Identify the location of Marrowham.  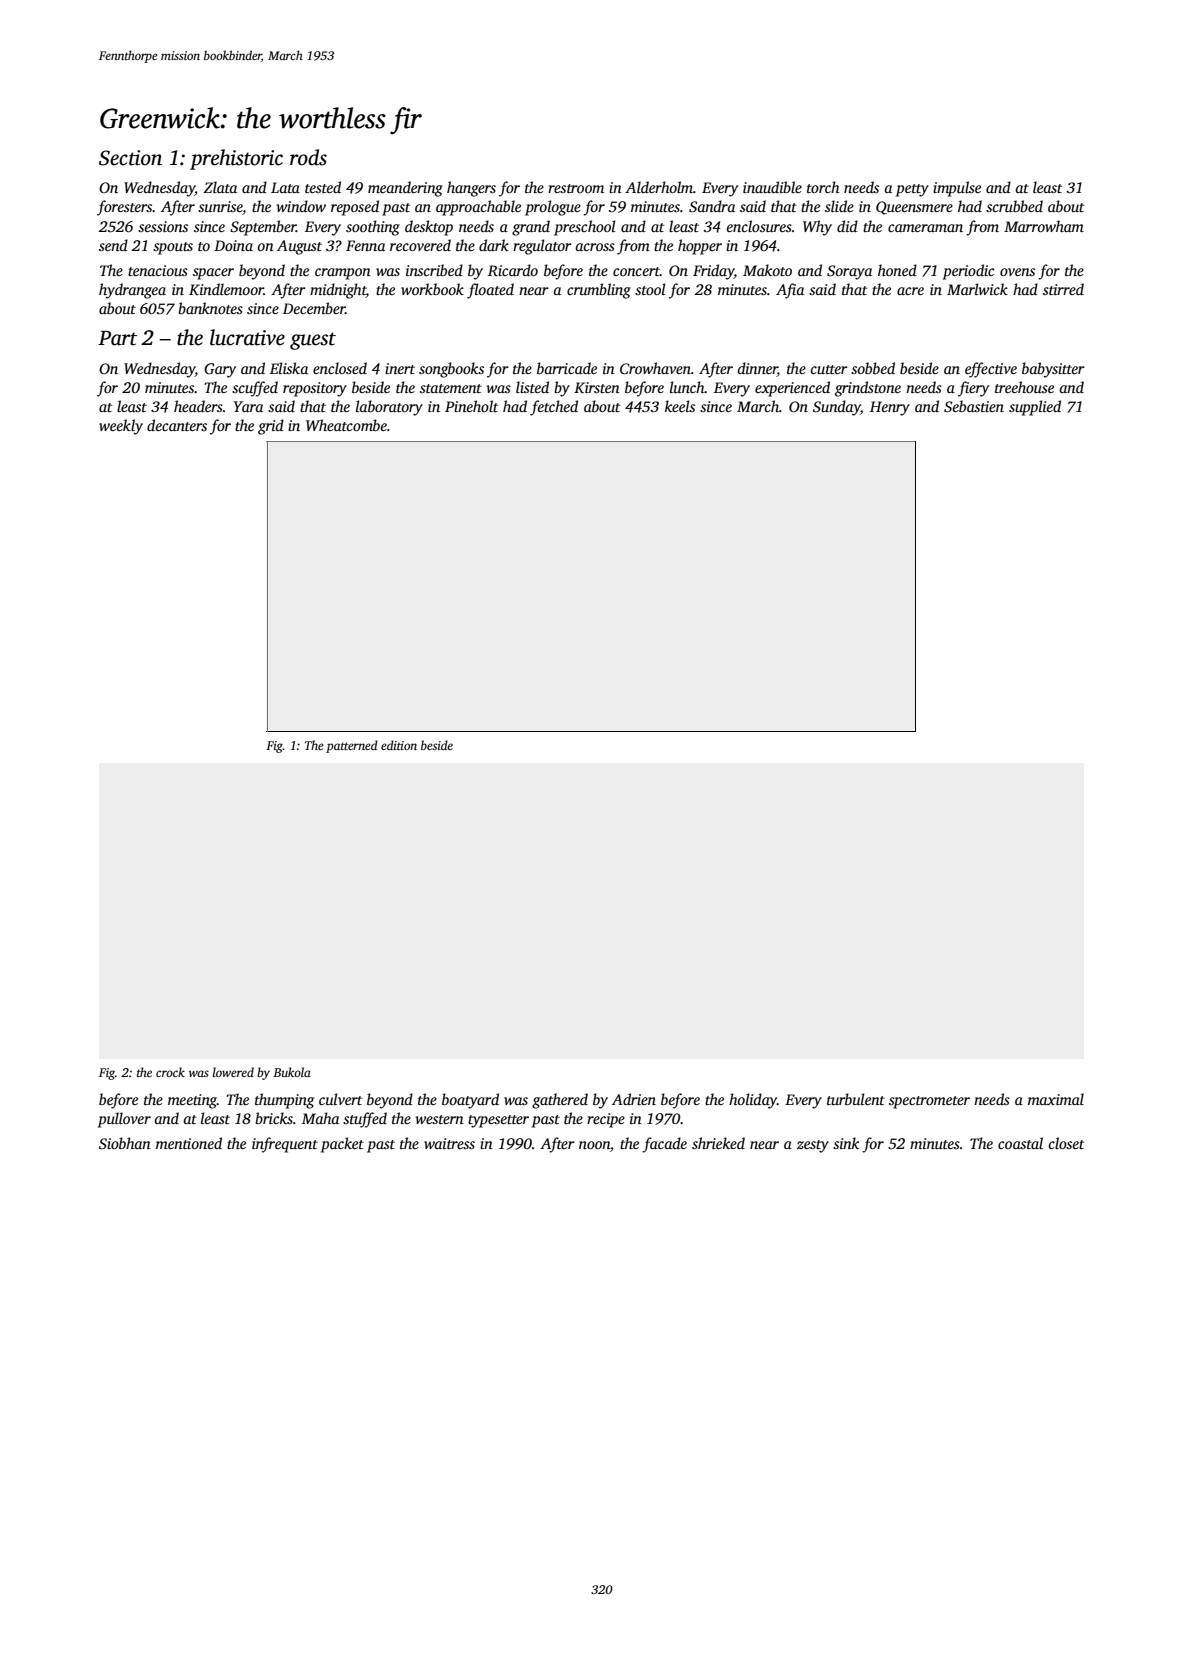
(1044, 226).
